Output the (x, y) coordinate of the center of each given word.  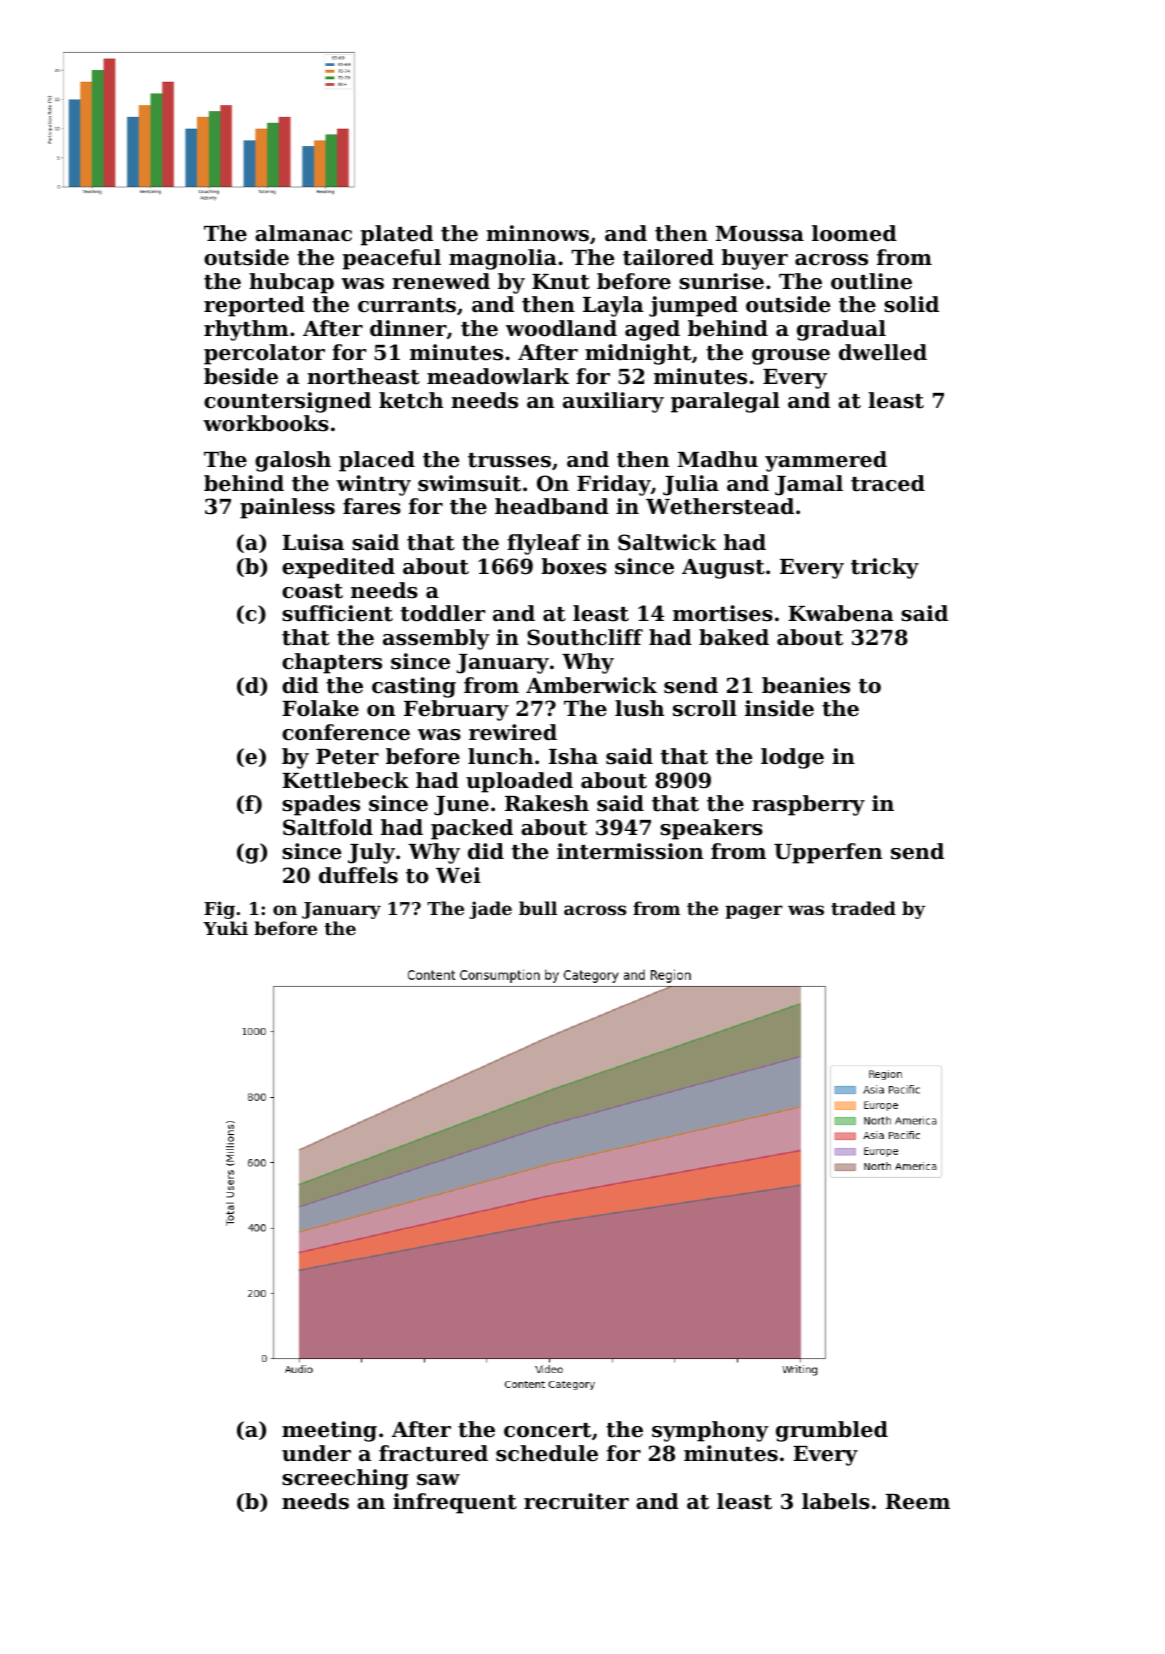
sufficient (337, 613)
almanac (303, 233)
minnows (537, 233)
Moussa (760, 234)
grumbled (832, 1431)
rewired (513, 732)
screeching (345, 1479)
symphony (710, 1431)
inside (779, 708)
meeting (329, 1431)
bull (538, 908)
